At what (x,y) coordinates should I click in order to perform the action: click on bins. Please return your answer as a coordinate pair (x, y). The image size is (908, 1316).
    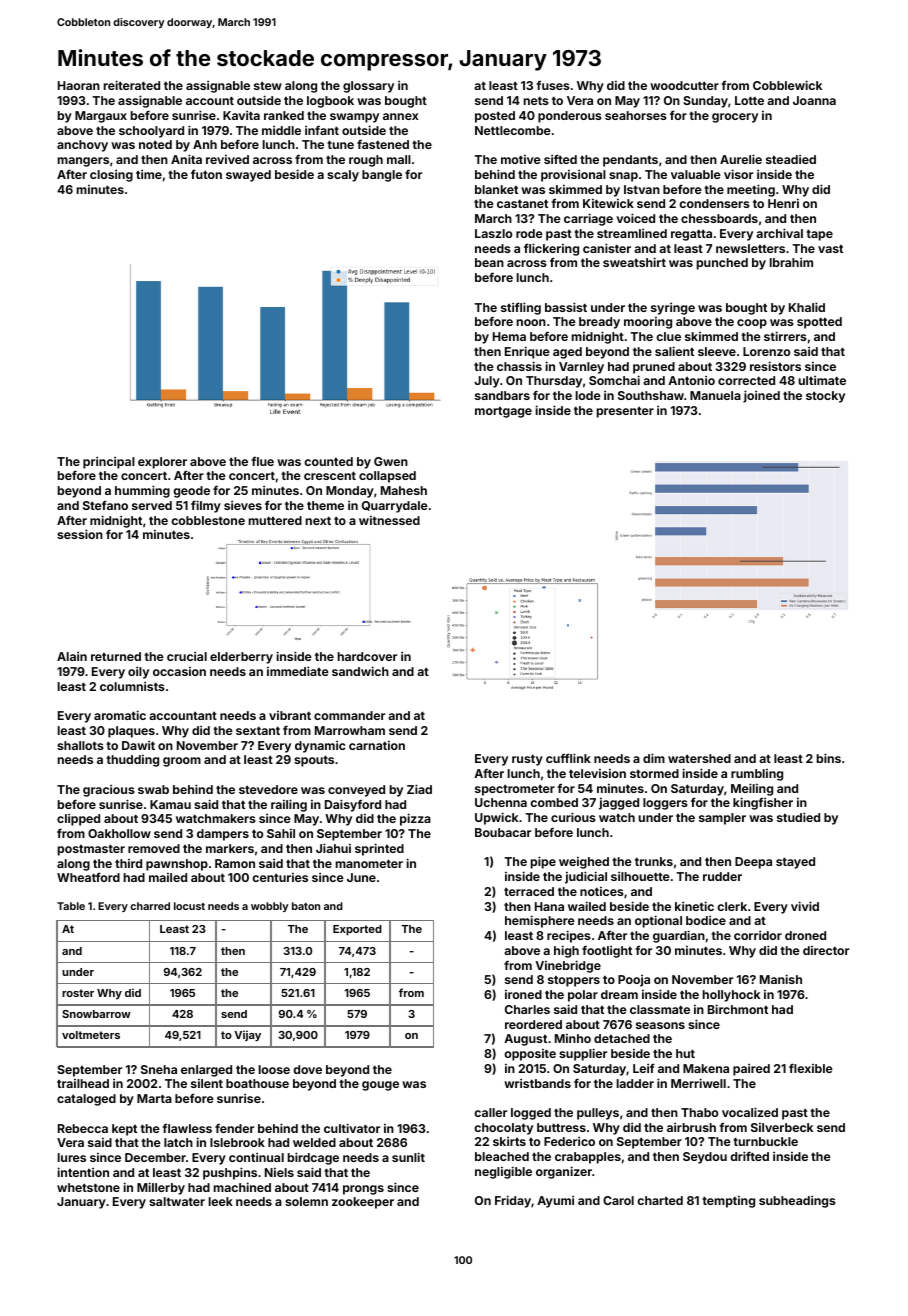
    Looking at the image, I should click on (829, 758).
